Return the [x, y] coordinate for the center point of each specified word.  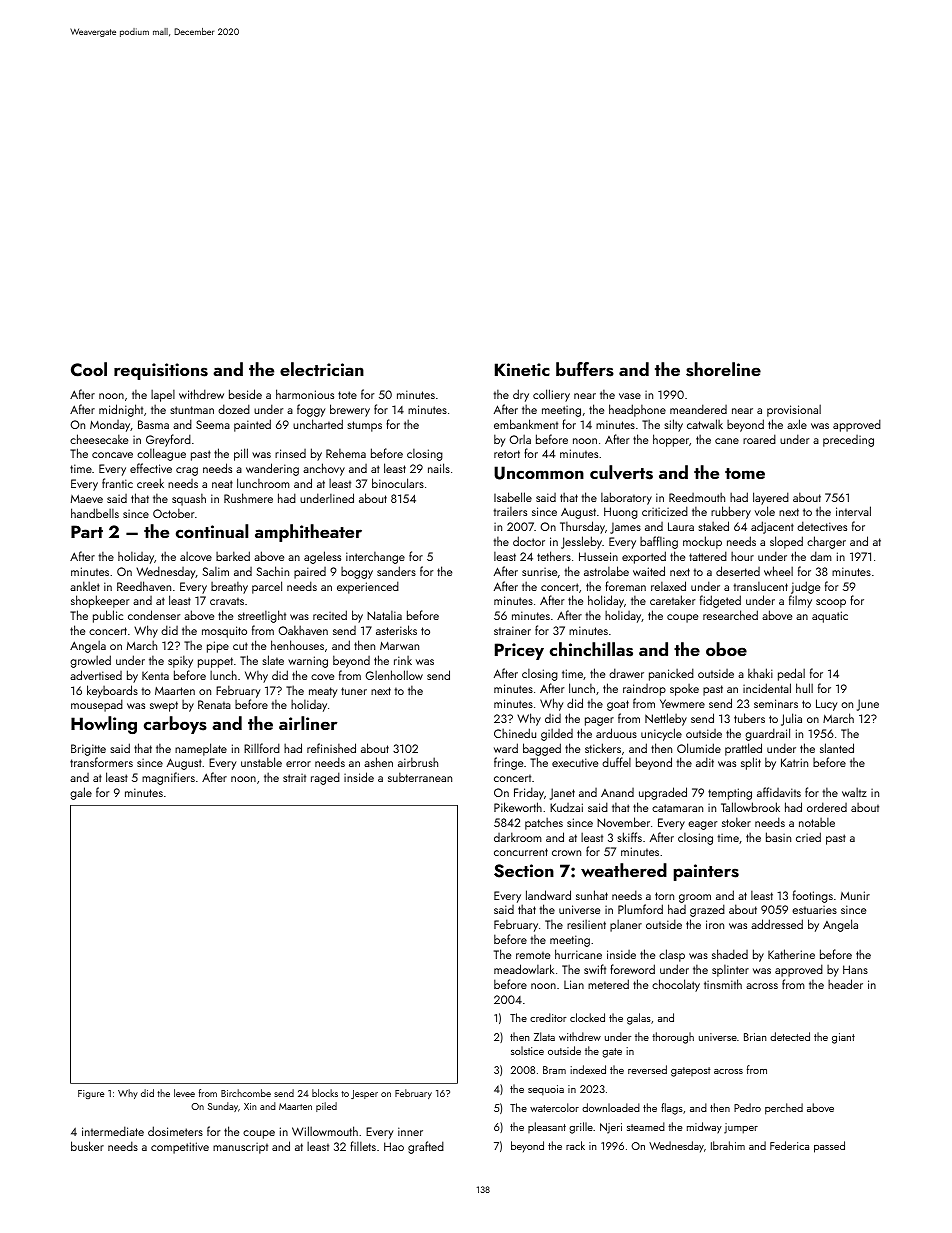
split [751, 763]
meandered [698, 409]
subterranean [420, 777]
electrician [322, 369]
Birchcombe [246, 1093]
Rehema [346, 453]
